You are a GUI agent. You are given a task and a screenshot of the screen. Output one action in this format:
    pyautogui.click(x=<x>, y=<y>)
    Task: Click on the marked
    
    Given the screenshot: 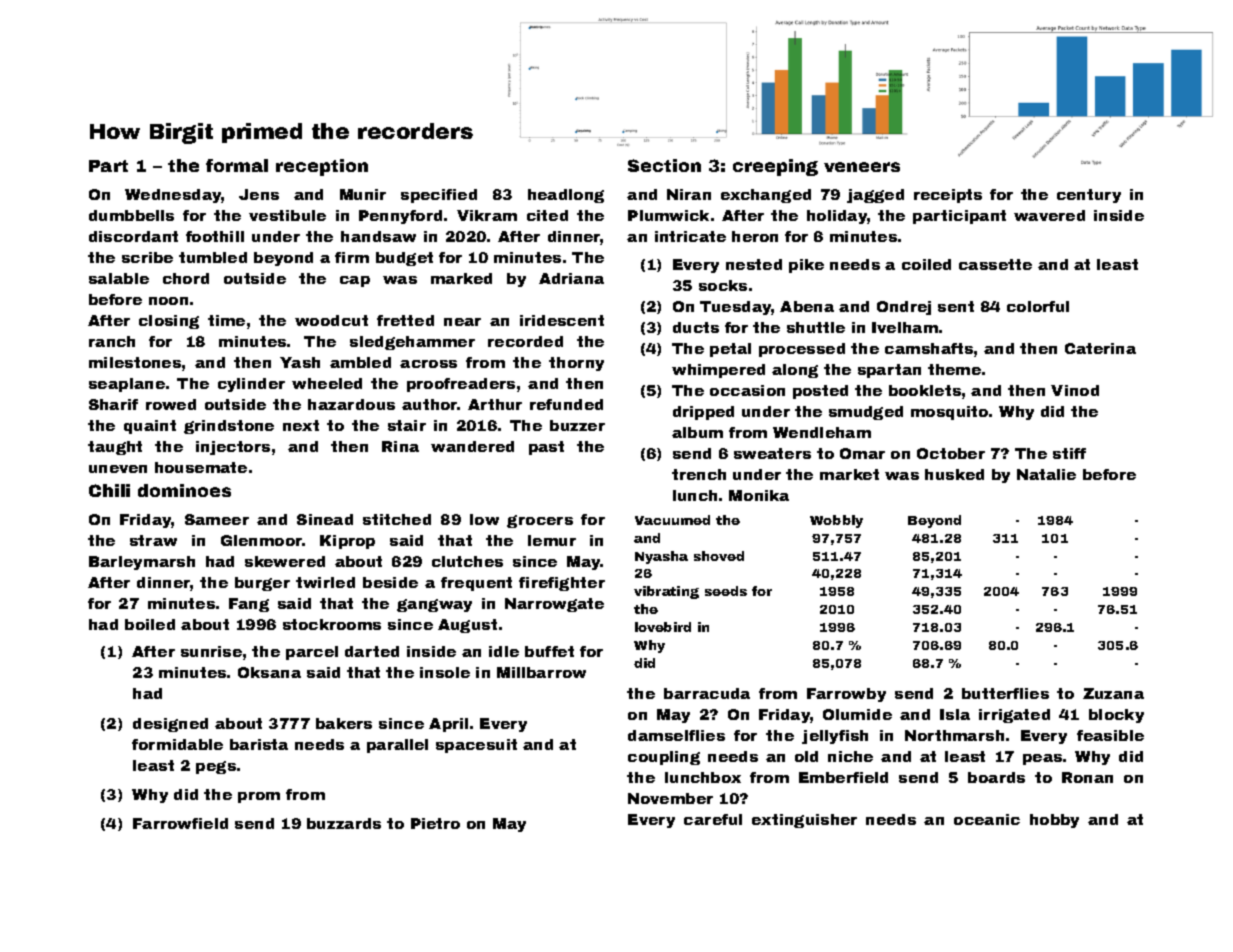 What is the action you would take?
    pyautogui.click(x=461, y=278)
